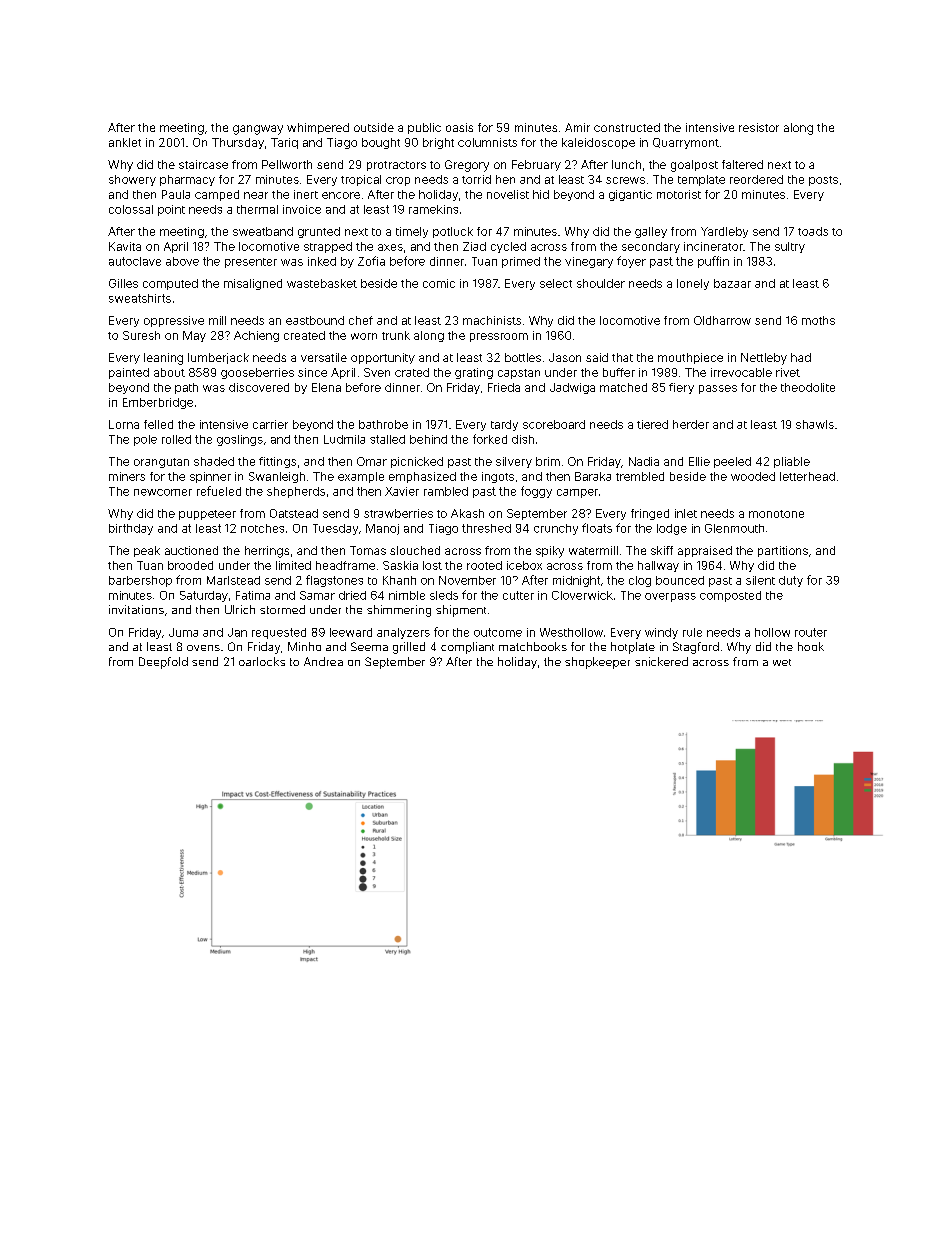  Describe the element at coordinates (818, 320) in the screenshot. I see `moths` at that location.
